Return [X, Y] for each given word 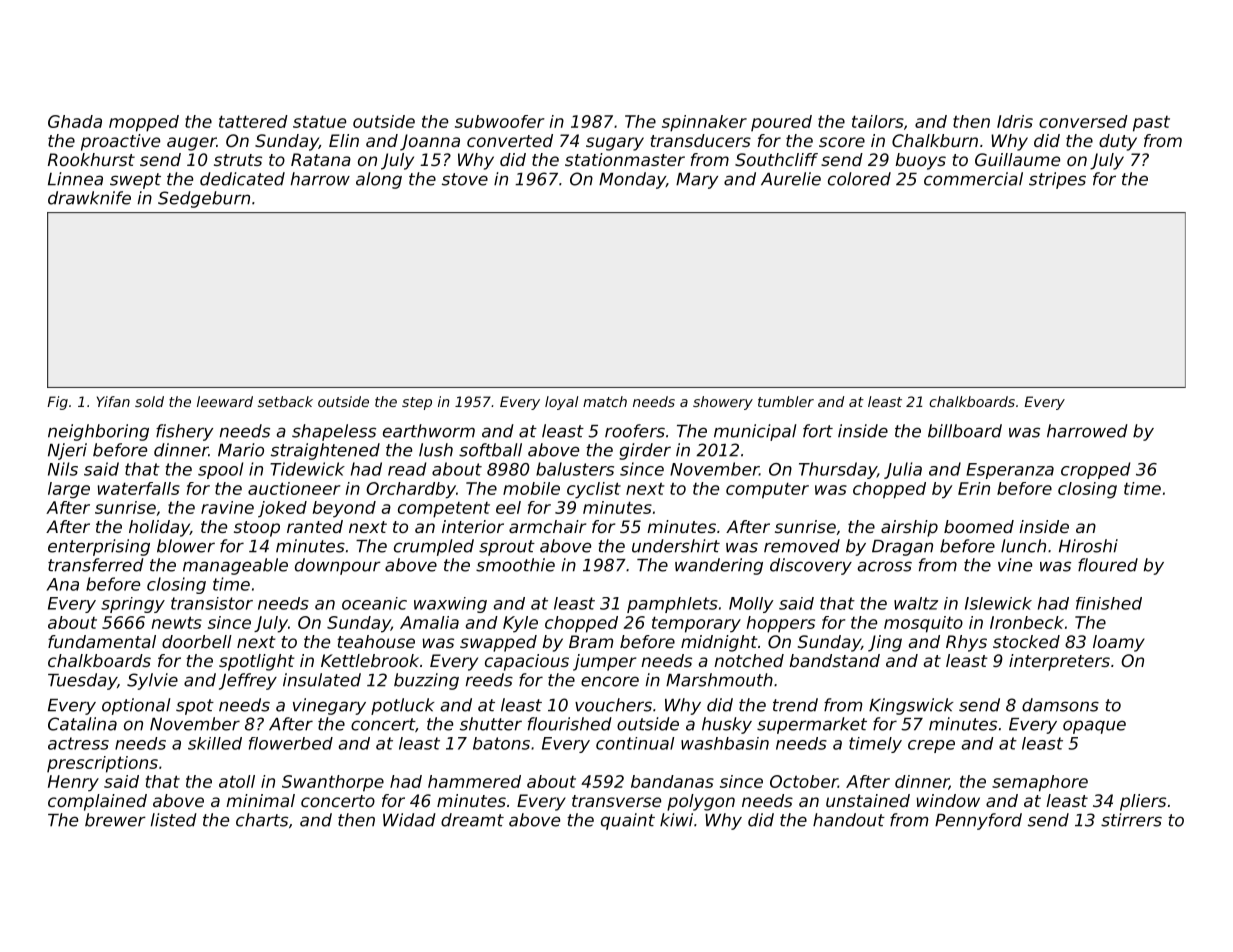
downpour [338, 566]
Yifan [113, 401]
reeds [489, 680]
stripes [1057, 180]
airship [909, 528]
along [379, 180]
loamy [1119, 643]
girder [645, 451]
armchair [547, 526]
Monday [632, 180]
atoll [237, 781]
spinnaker [704, 123]
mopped [144, 123]
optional [136, 706]
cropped [1096, 470]
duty [1118, 142]
